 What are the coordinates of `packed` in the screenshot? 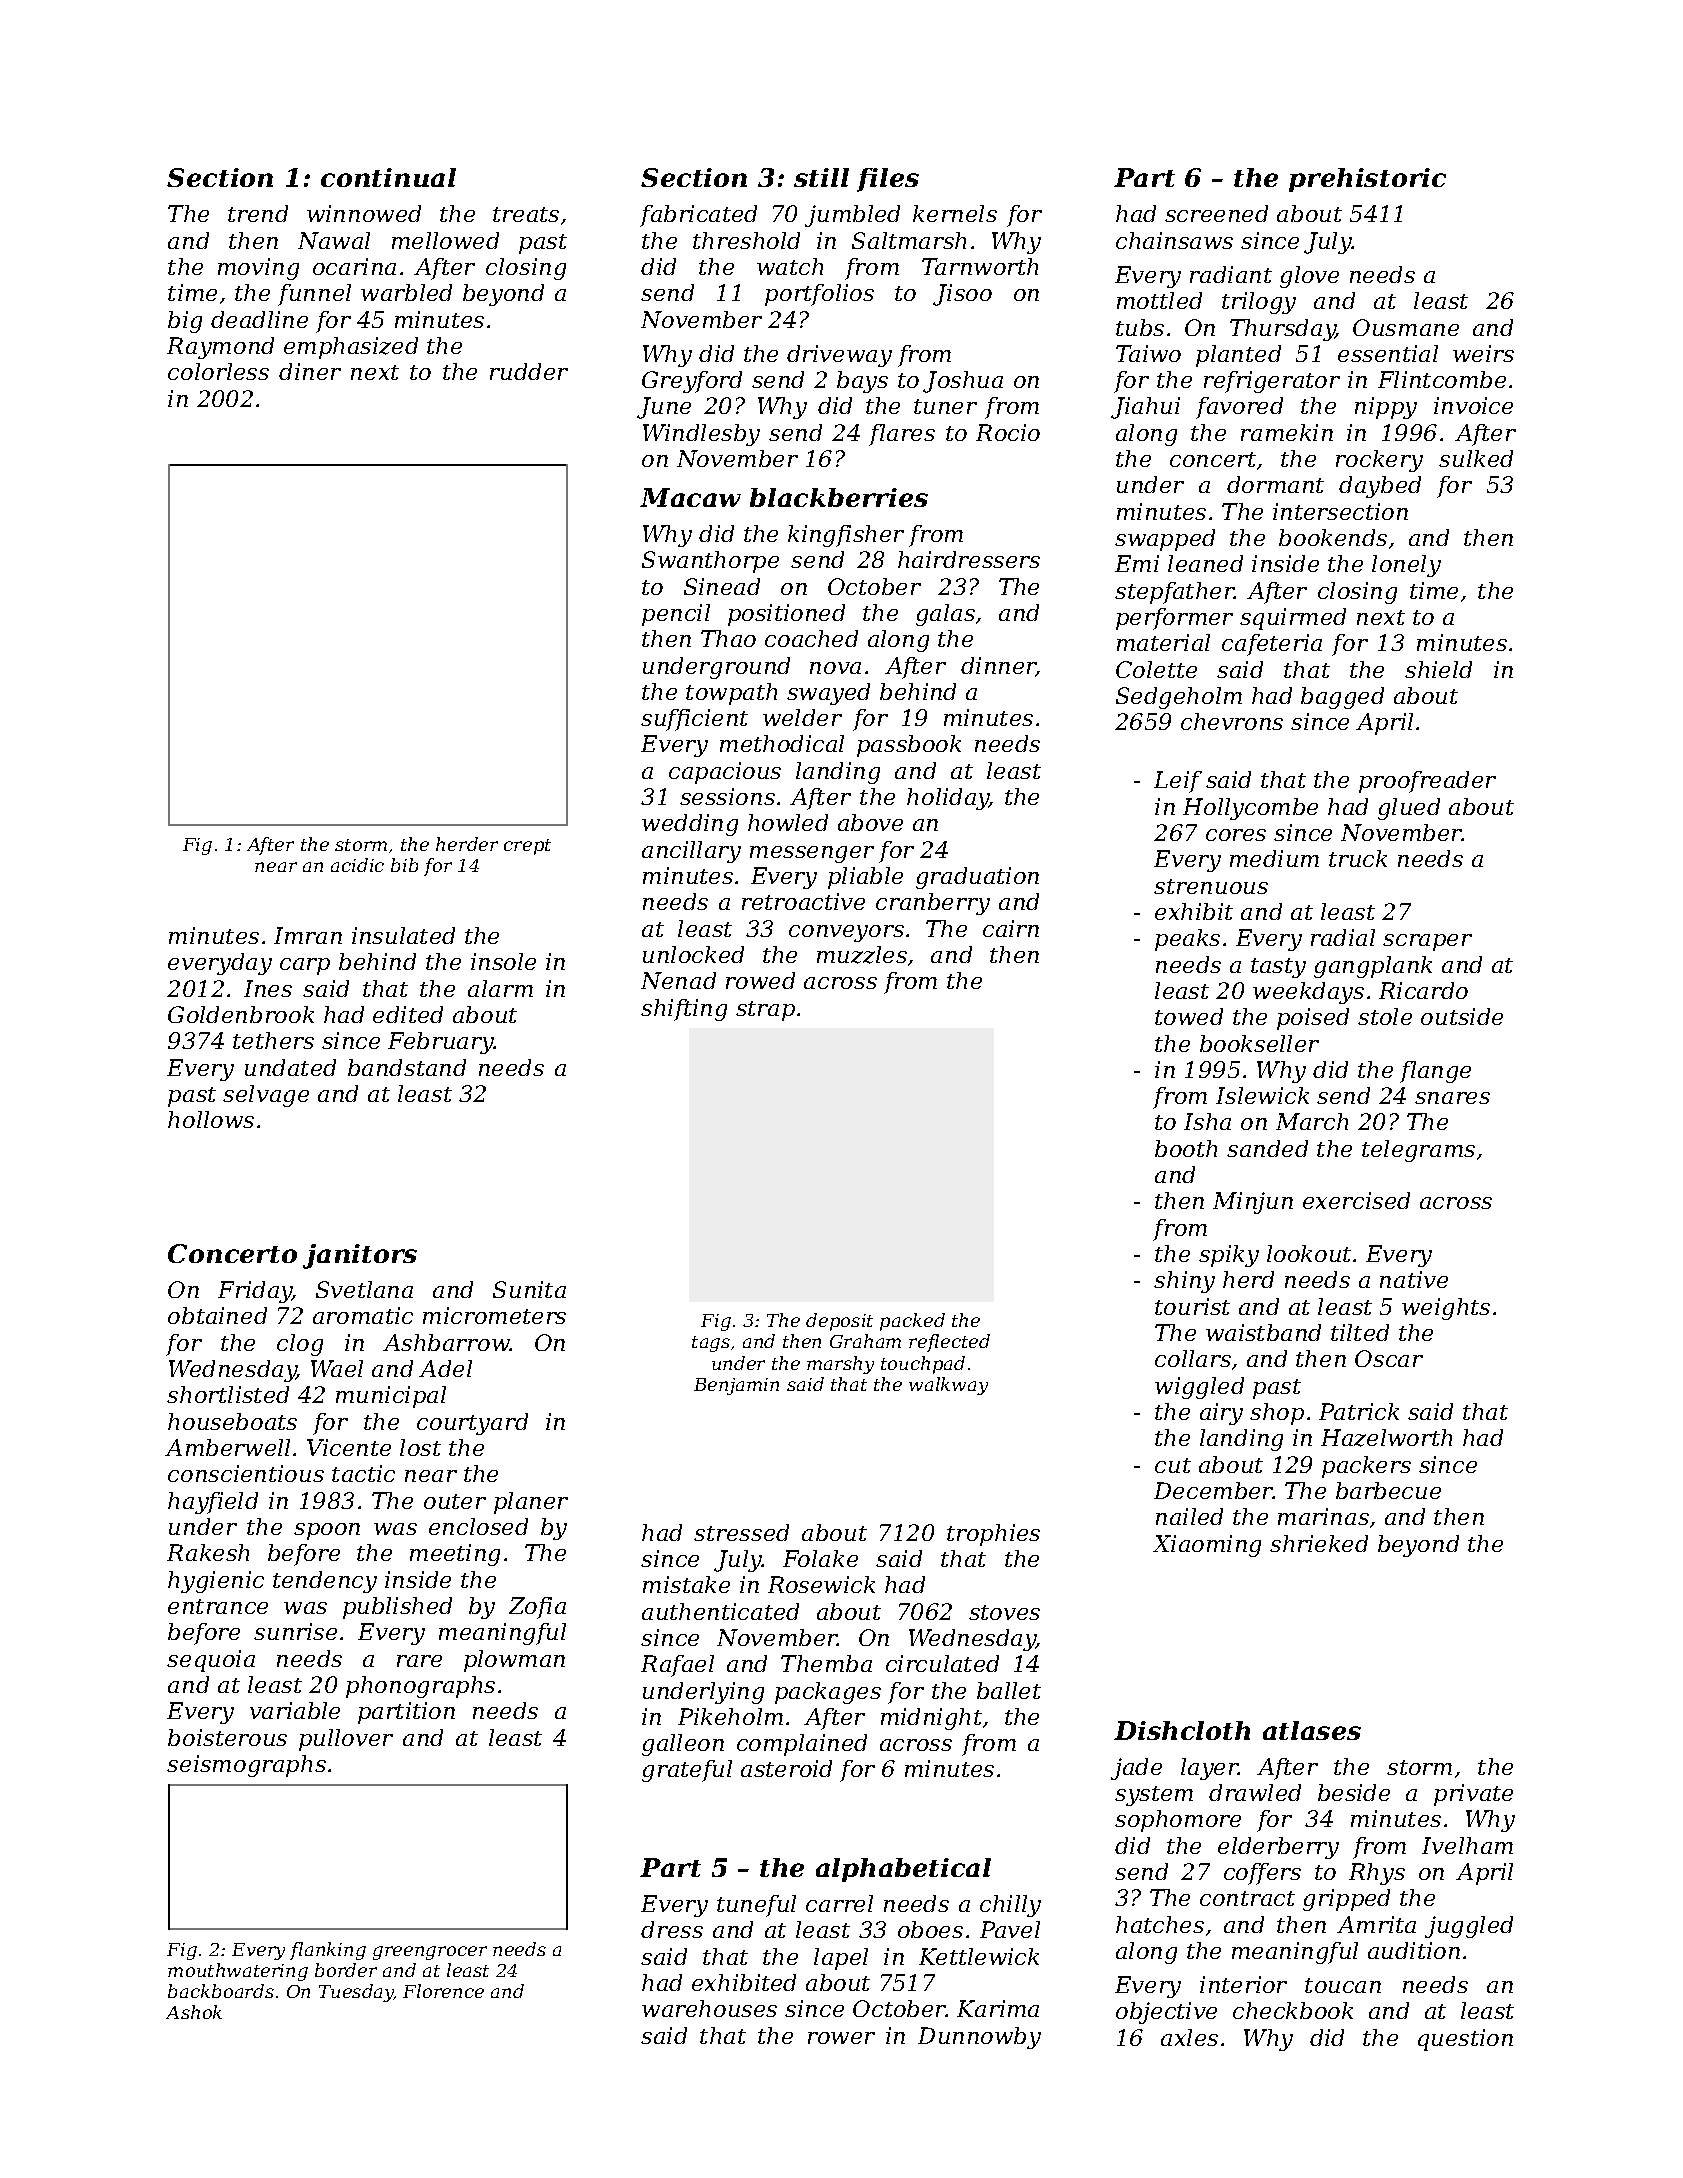 It's located at (912, 1322).
